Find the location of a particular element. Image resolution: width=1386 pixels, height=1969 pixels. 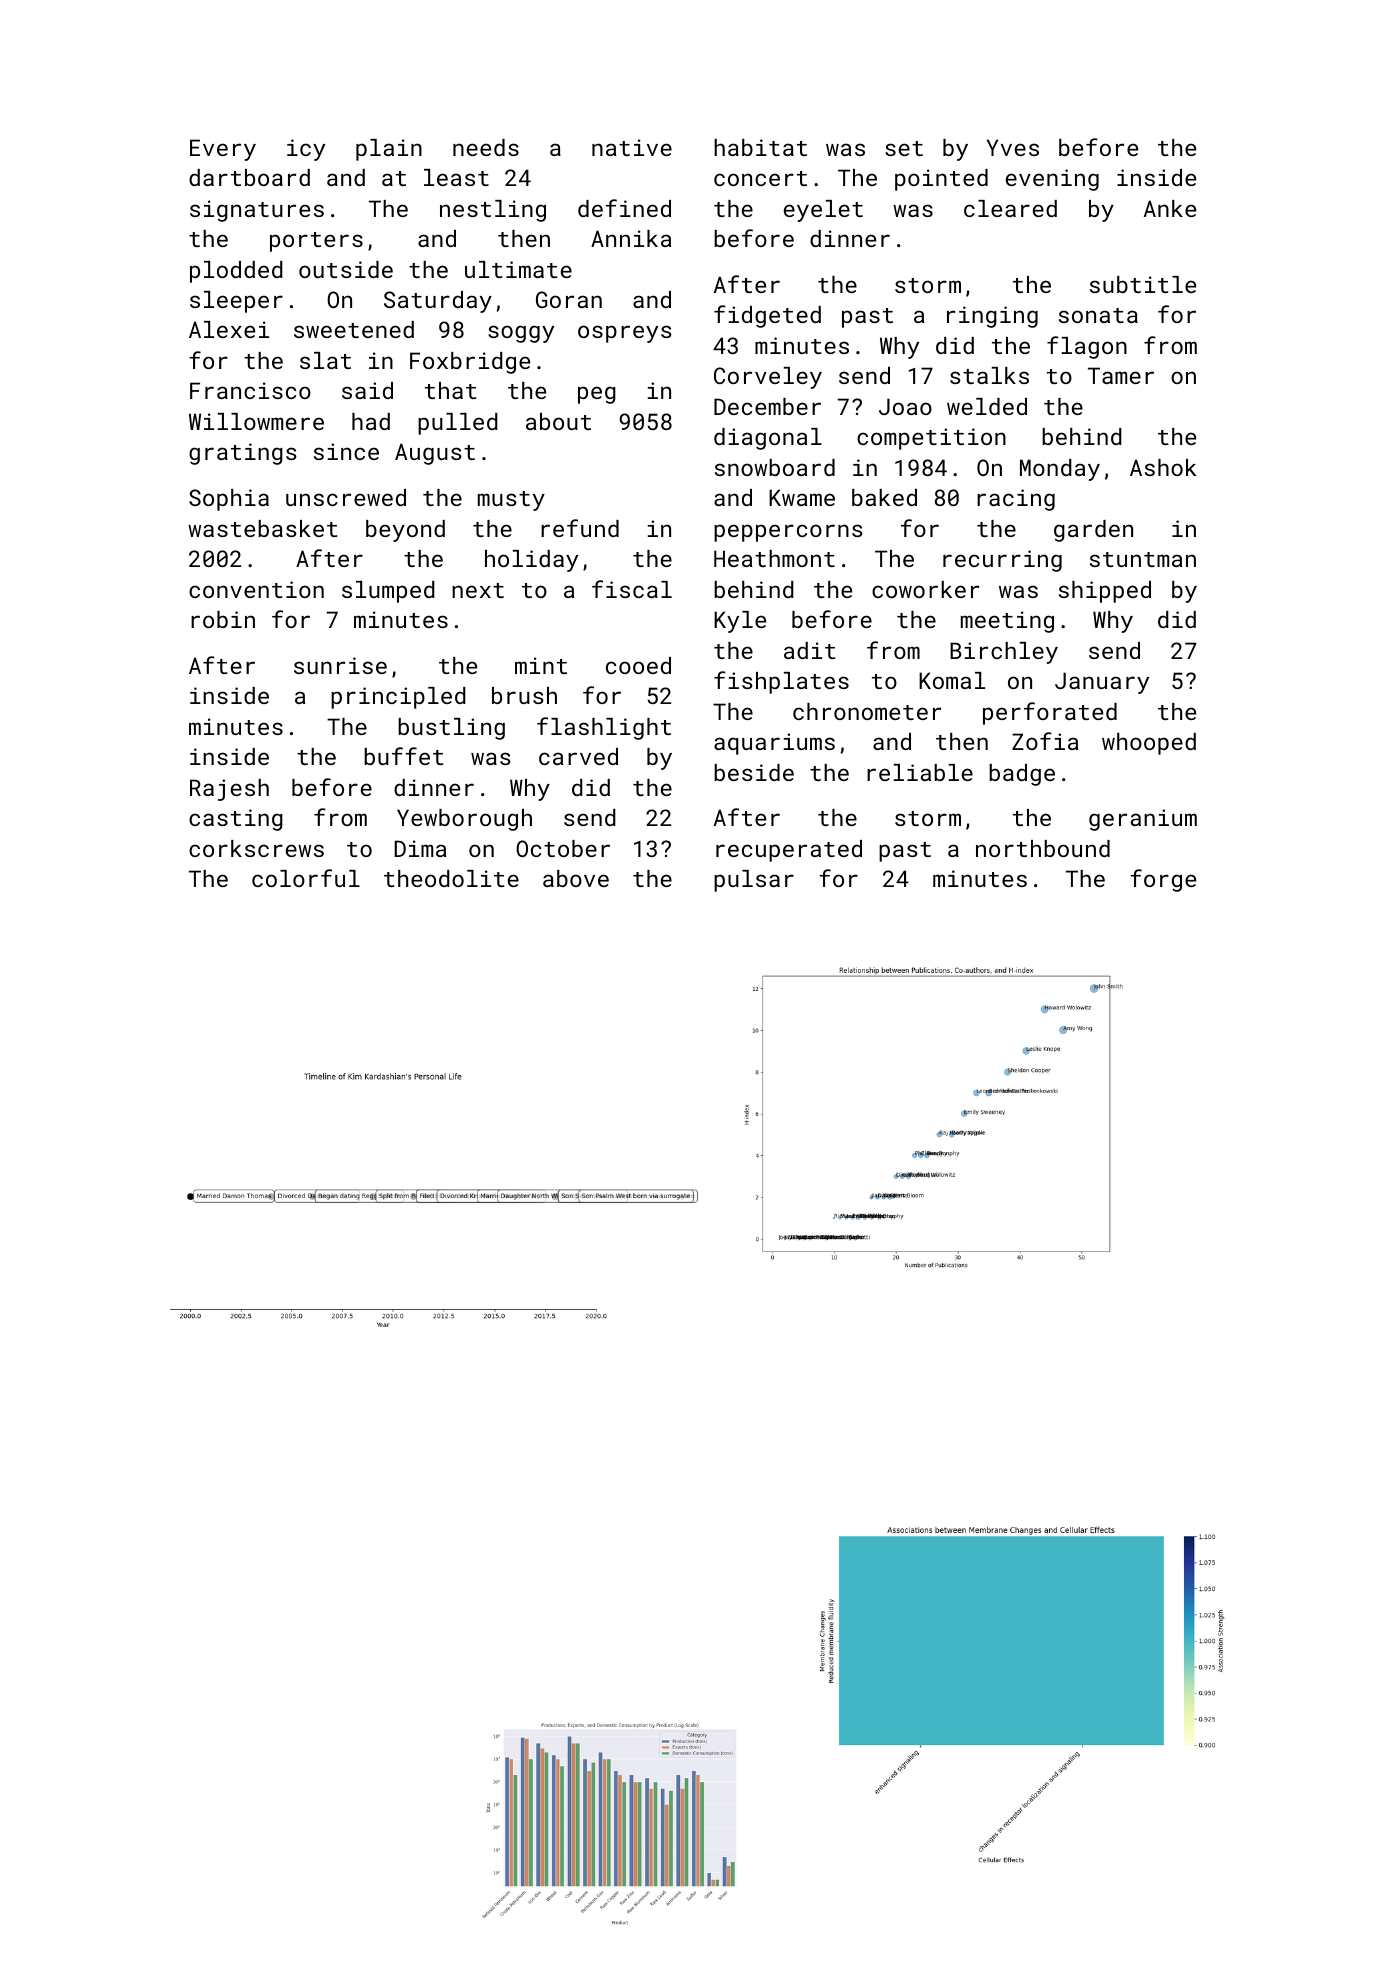

plain is located at coordinates (389, 150).
